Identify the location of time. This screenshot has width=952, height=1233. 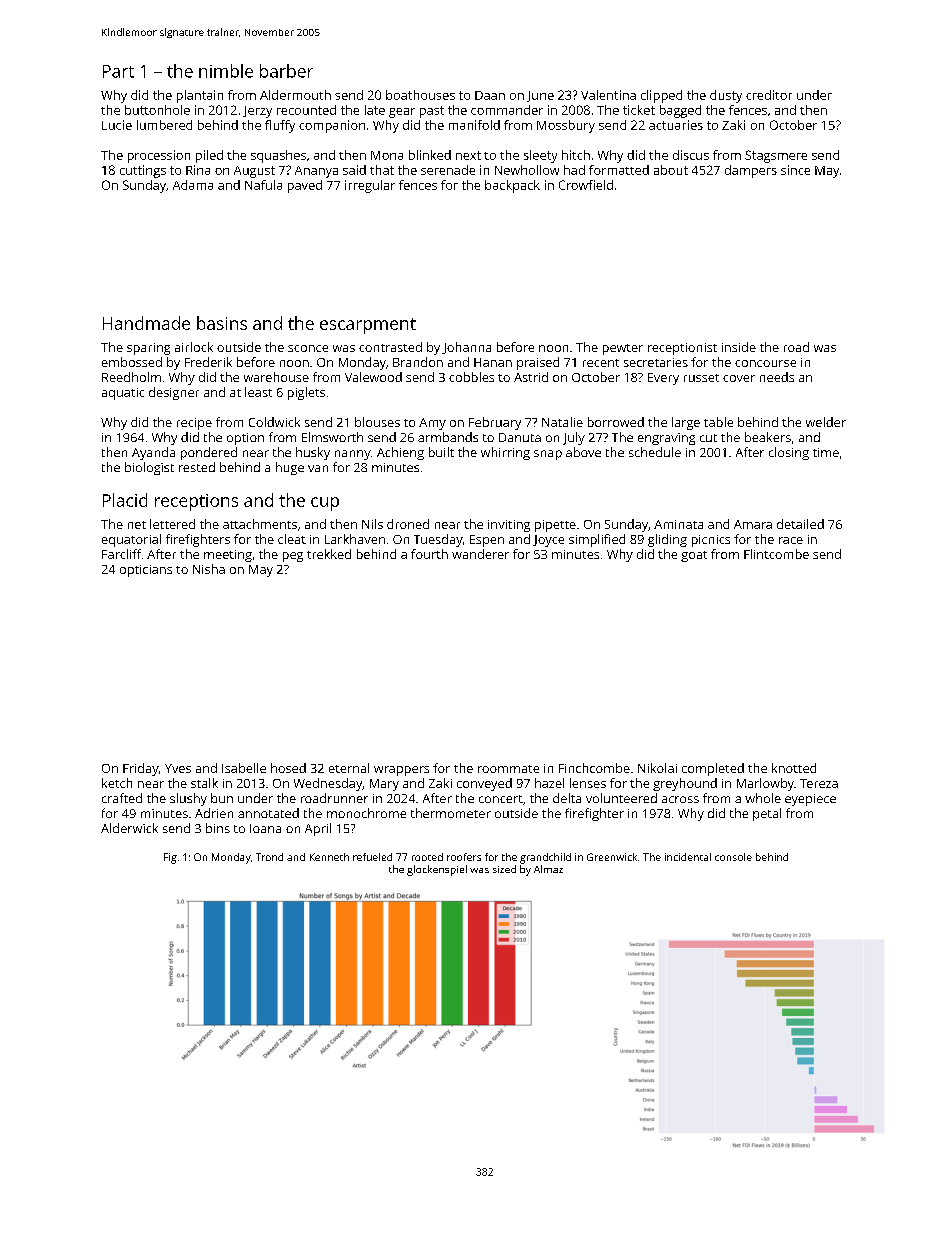
(826, 452).
